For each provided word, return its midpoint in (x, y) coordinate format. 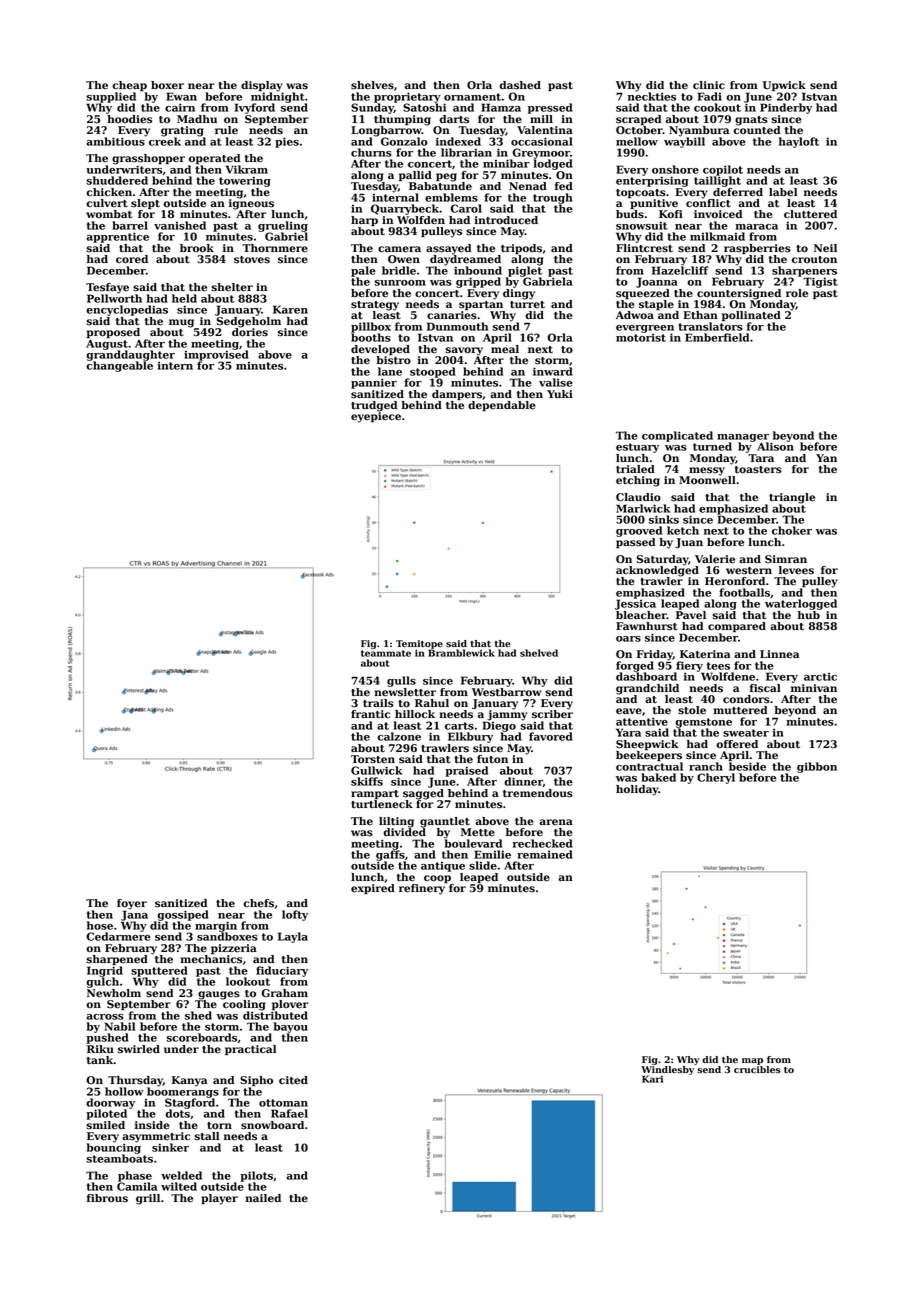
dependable (502, 406)
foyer (132, 904)
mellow (637, 141)
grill (148, 1199)
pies (287, 142)
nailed (263, 1198)
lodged (553, 164)
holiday (637, 790)
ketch (683, 530)
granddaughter (130, 355)
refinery (422, 889)
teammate (386, 653)
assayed (448, 249)
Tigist (820, 282)
